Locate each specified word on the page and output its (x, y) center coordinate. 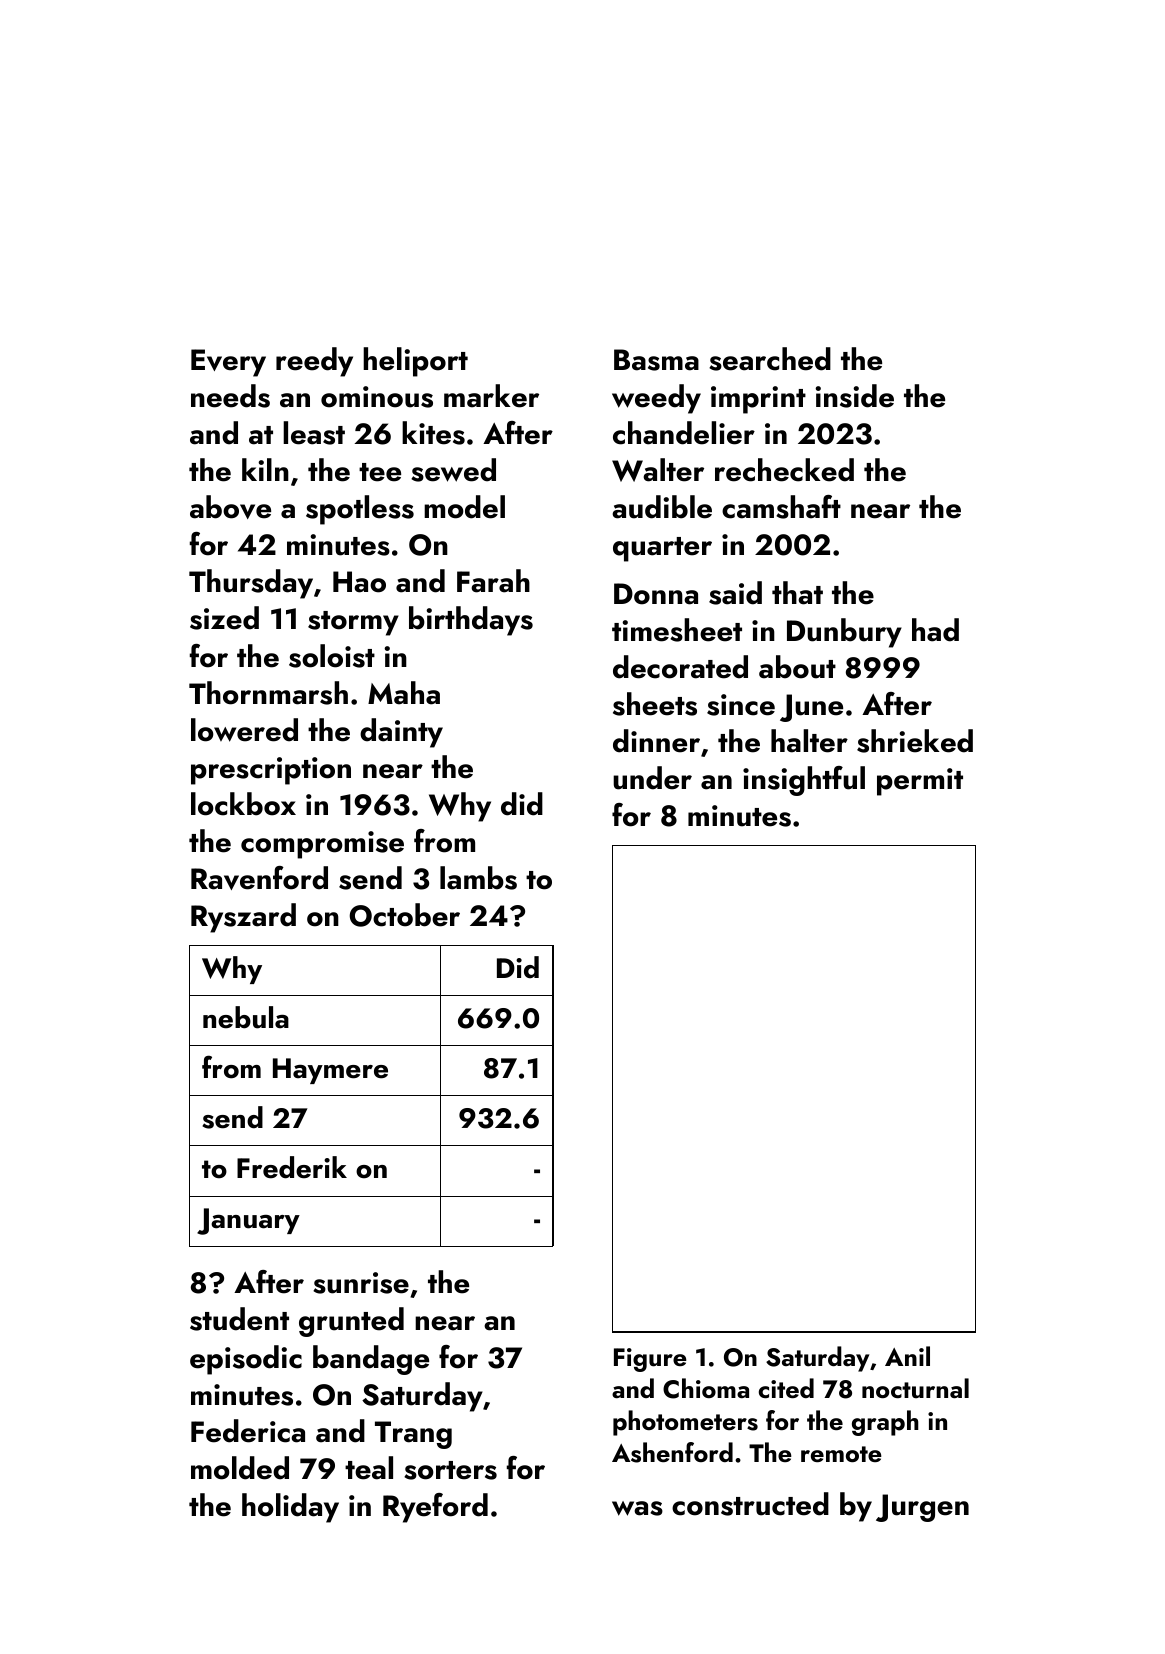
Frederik (292, 1167)
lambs (478, 878)
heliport (415, 362)
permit (920, 782)
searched (770, 359)
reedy (314, 362)
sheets (655, 704)
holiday (290, 1508)
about (797, 667)
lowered (244, 730)
